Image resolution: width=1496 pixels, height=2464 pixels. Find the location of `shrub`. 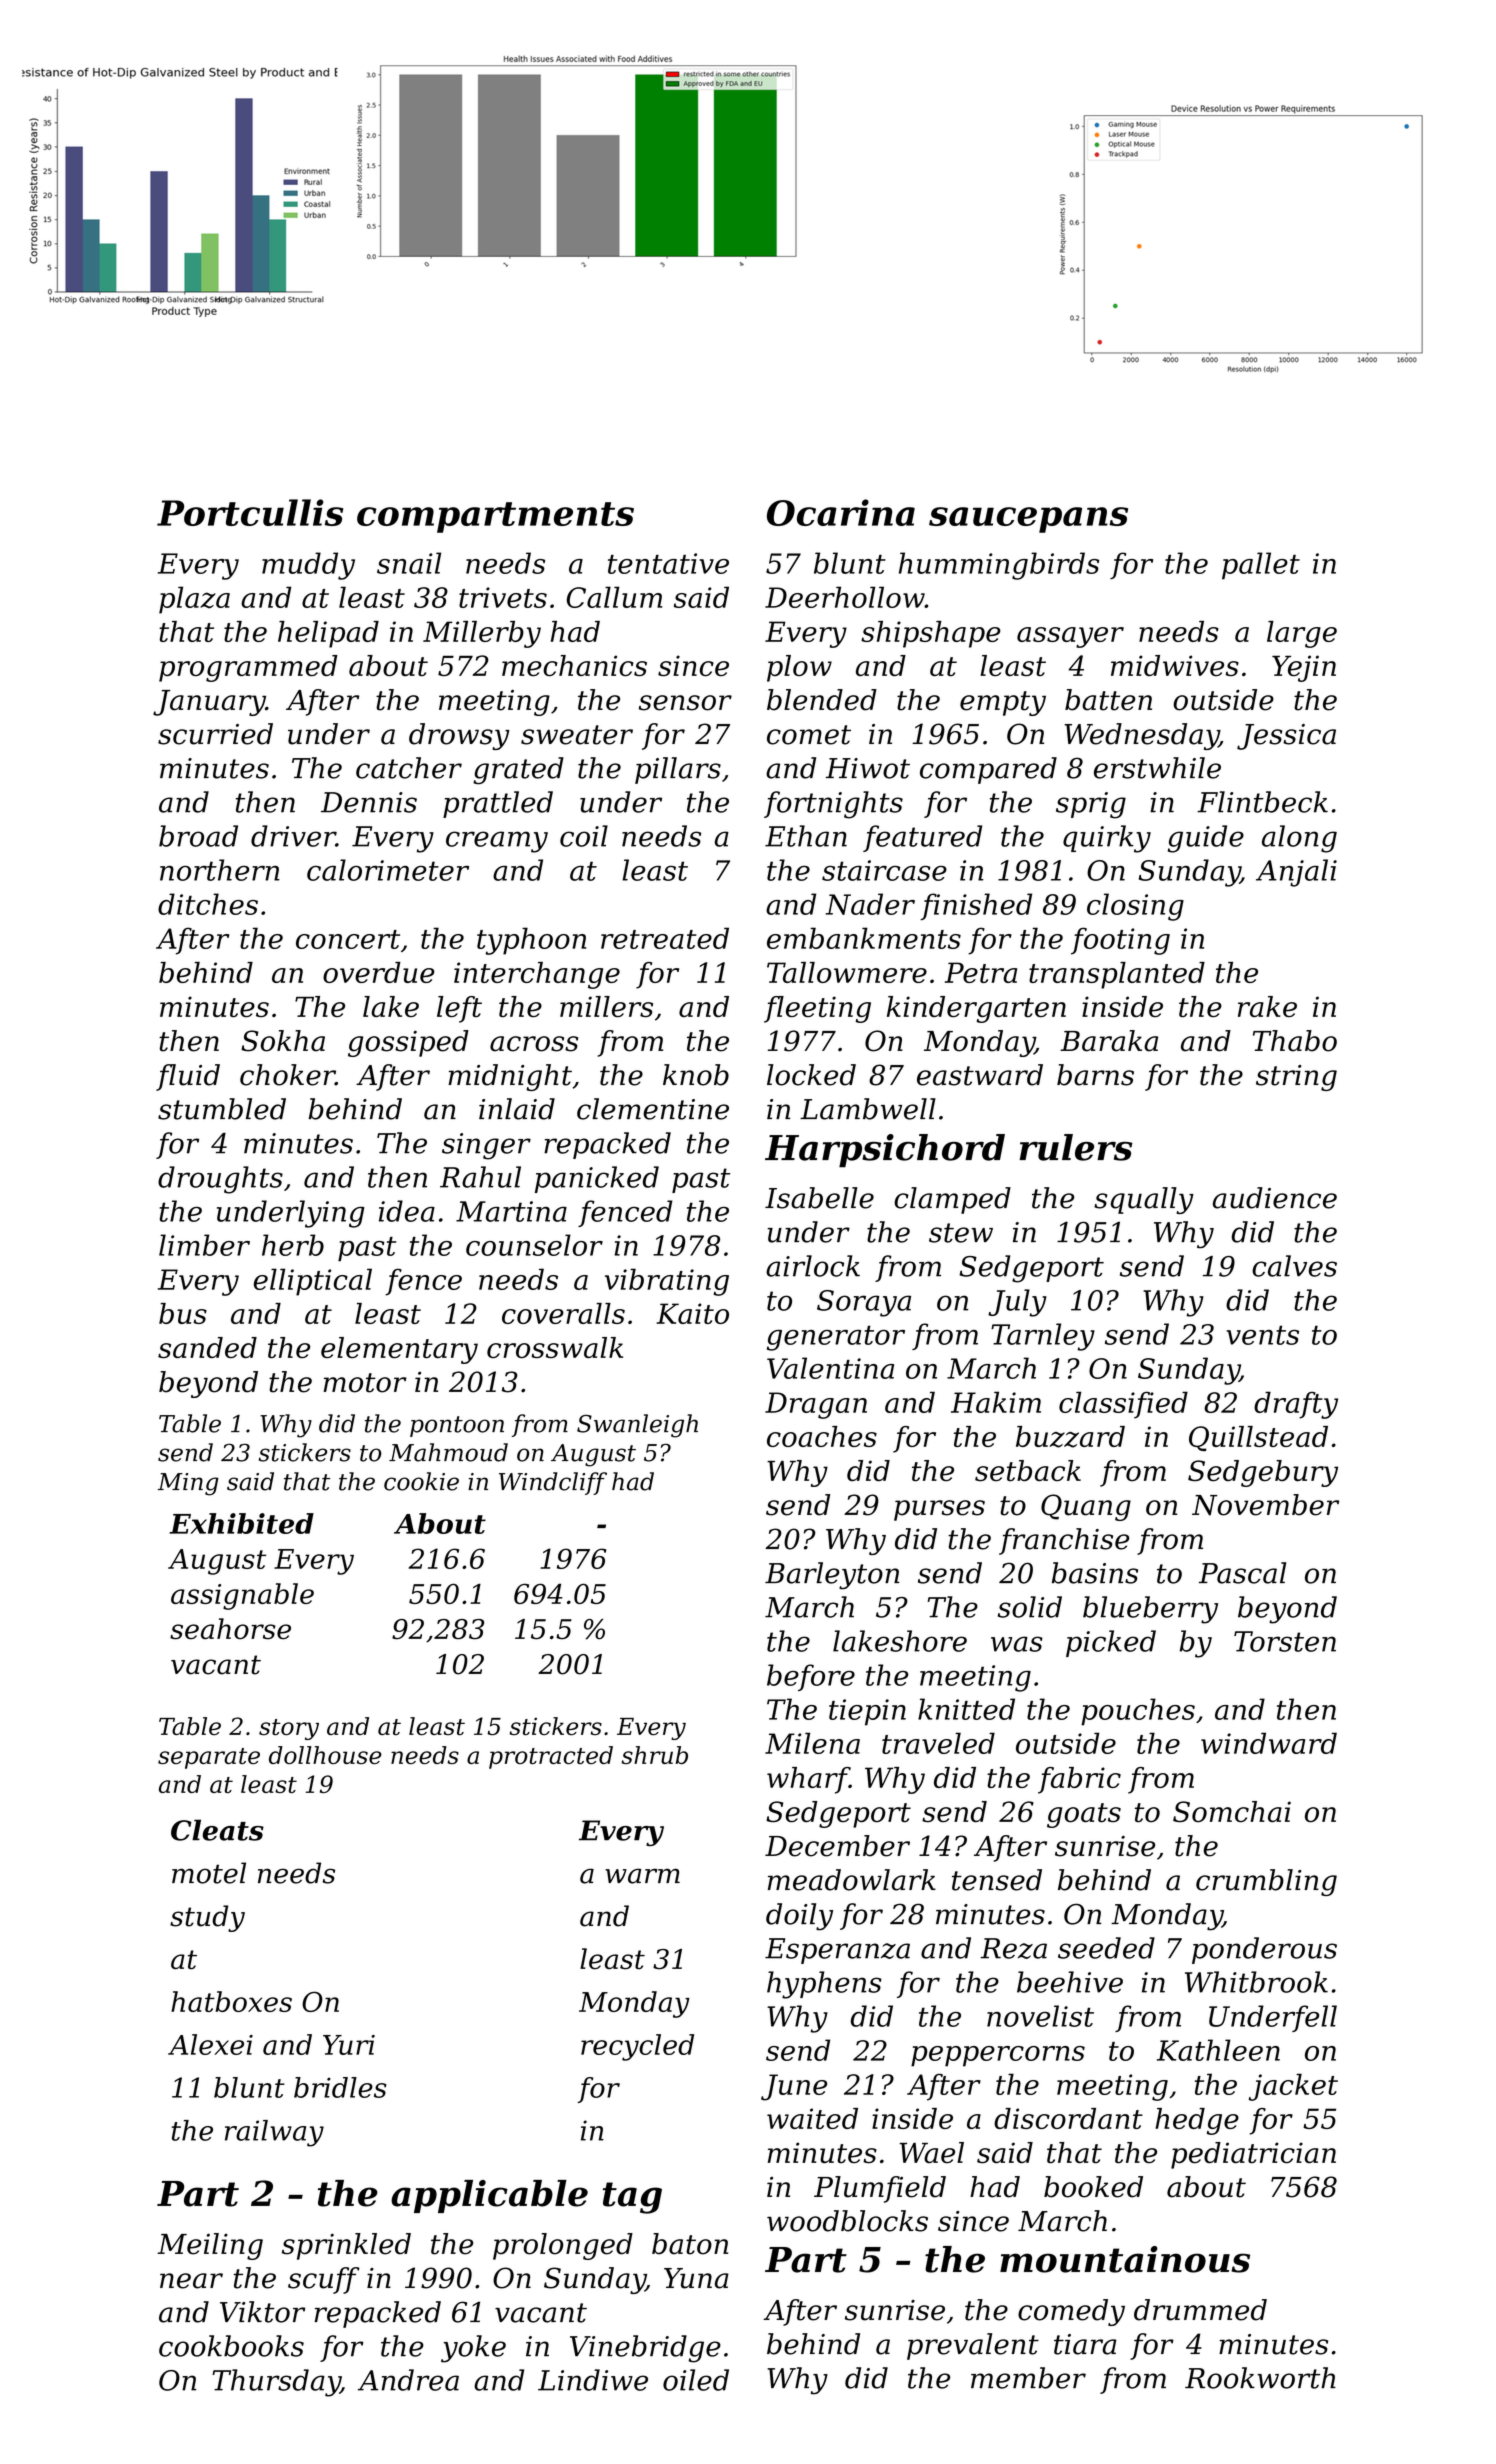

shrub is located at coordinates (654, 1755).
